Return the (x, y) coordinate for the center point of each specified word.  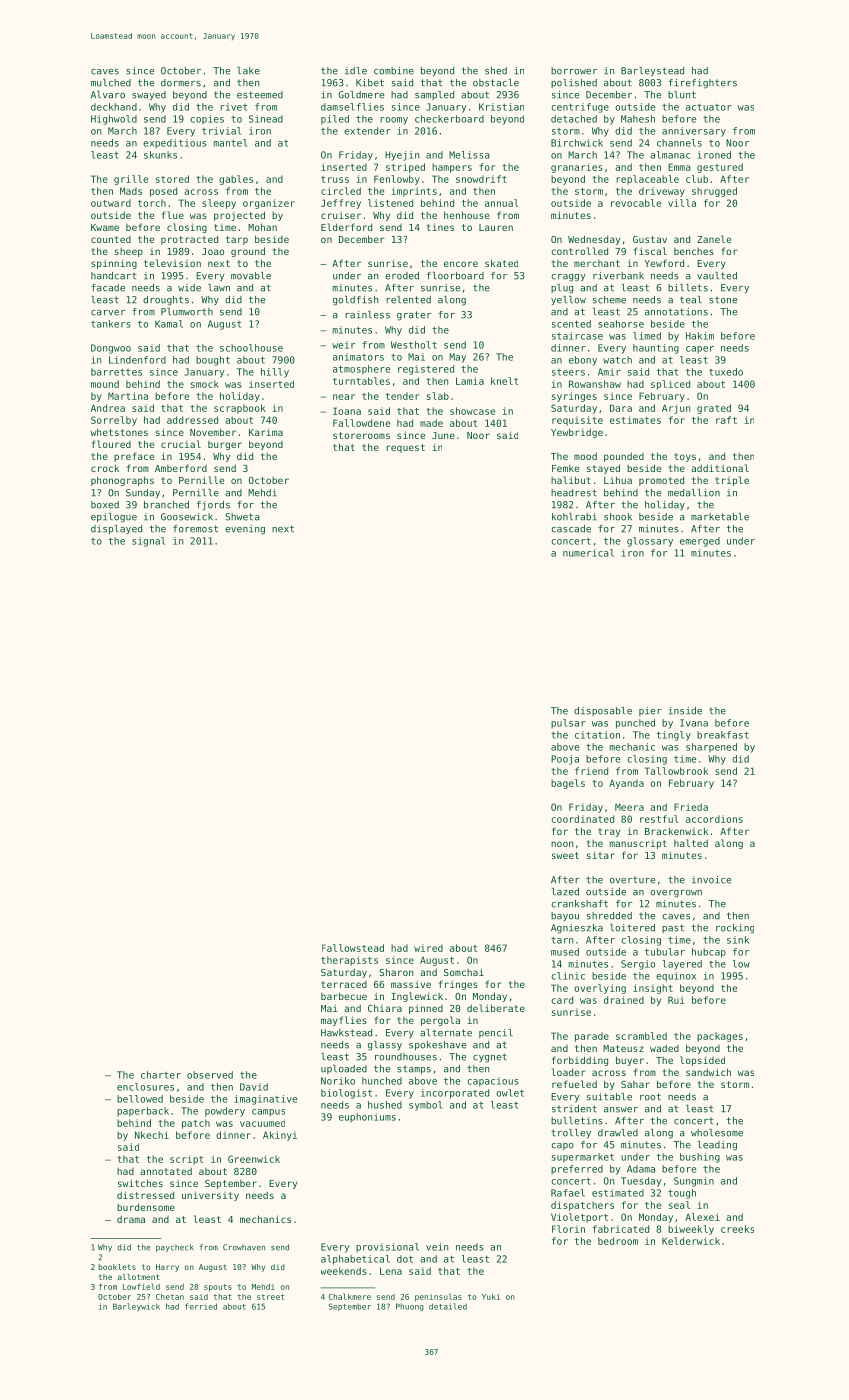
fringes (458, 985)
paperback (143, 1112)
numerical (588, 553)
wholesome (717, 1133)
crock (105, 468)
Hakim (700, 336)
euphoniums (367, 1118)
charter (161, 1075)
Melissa (469, 155)
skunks (160, 155)
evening (245, 530)
